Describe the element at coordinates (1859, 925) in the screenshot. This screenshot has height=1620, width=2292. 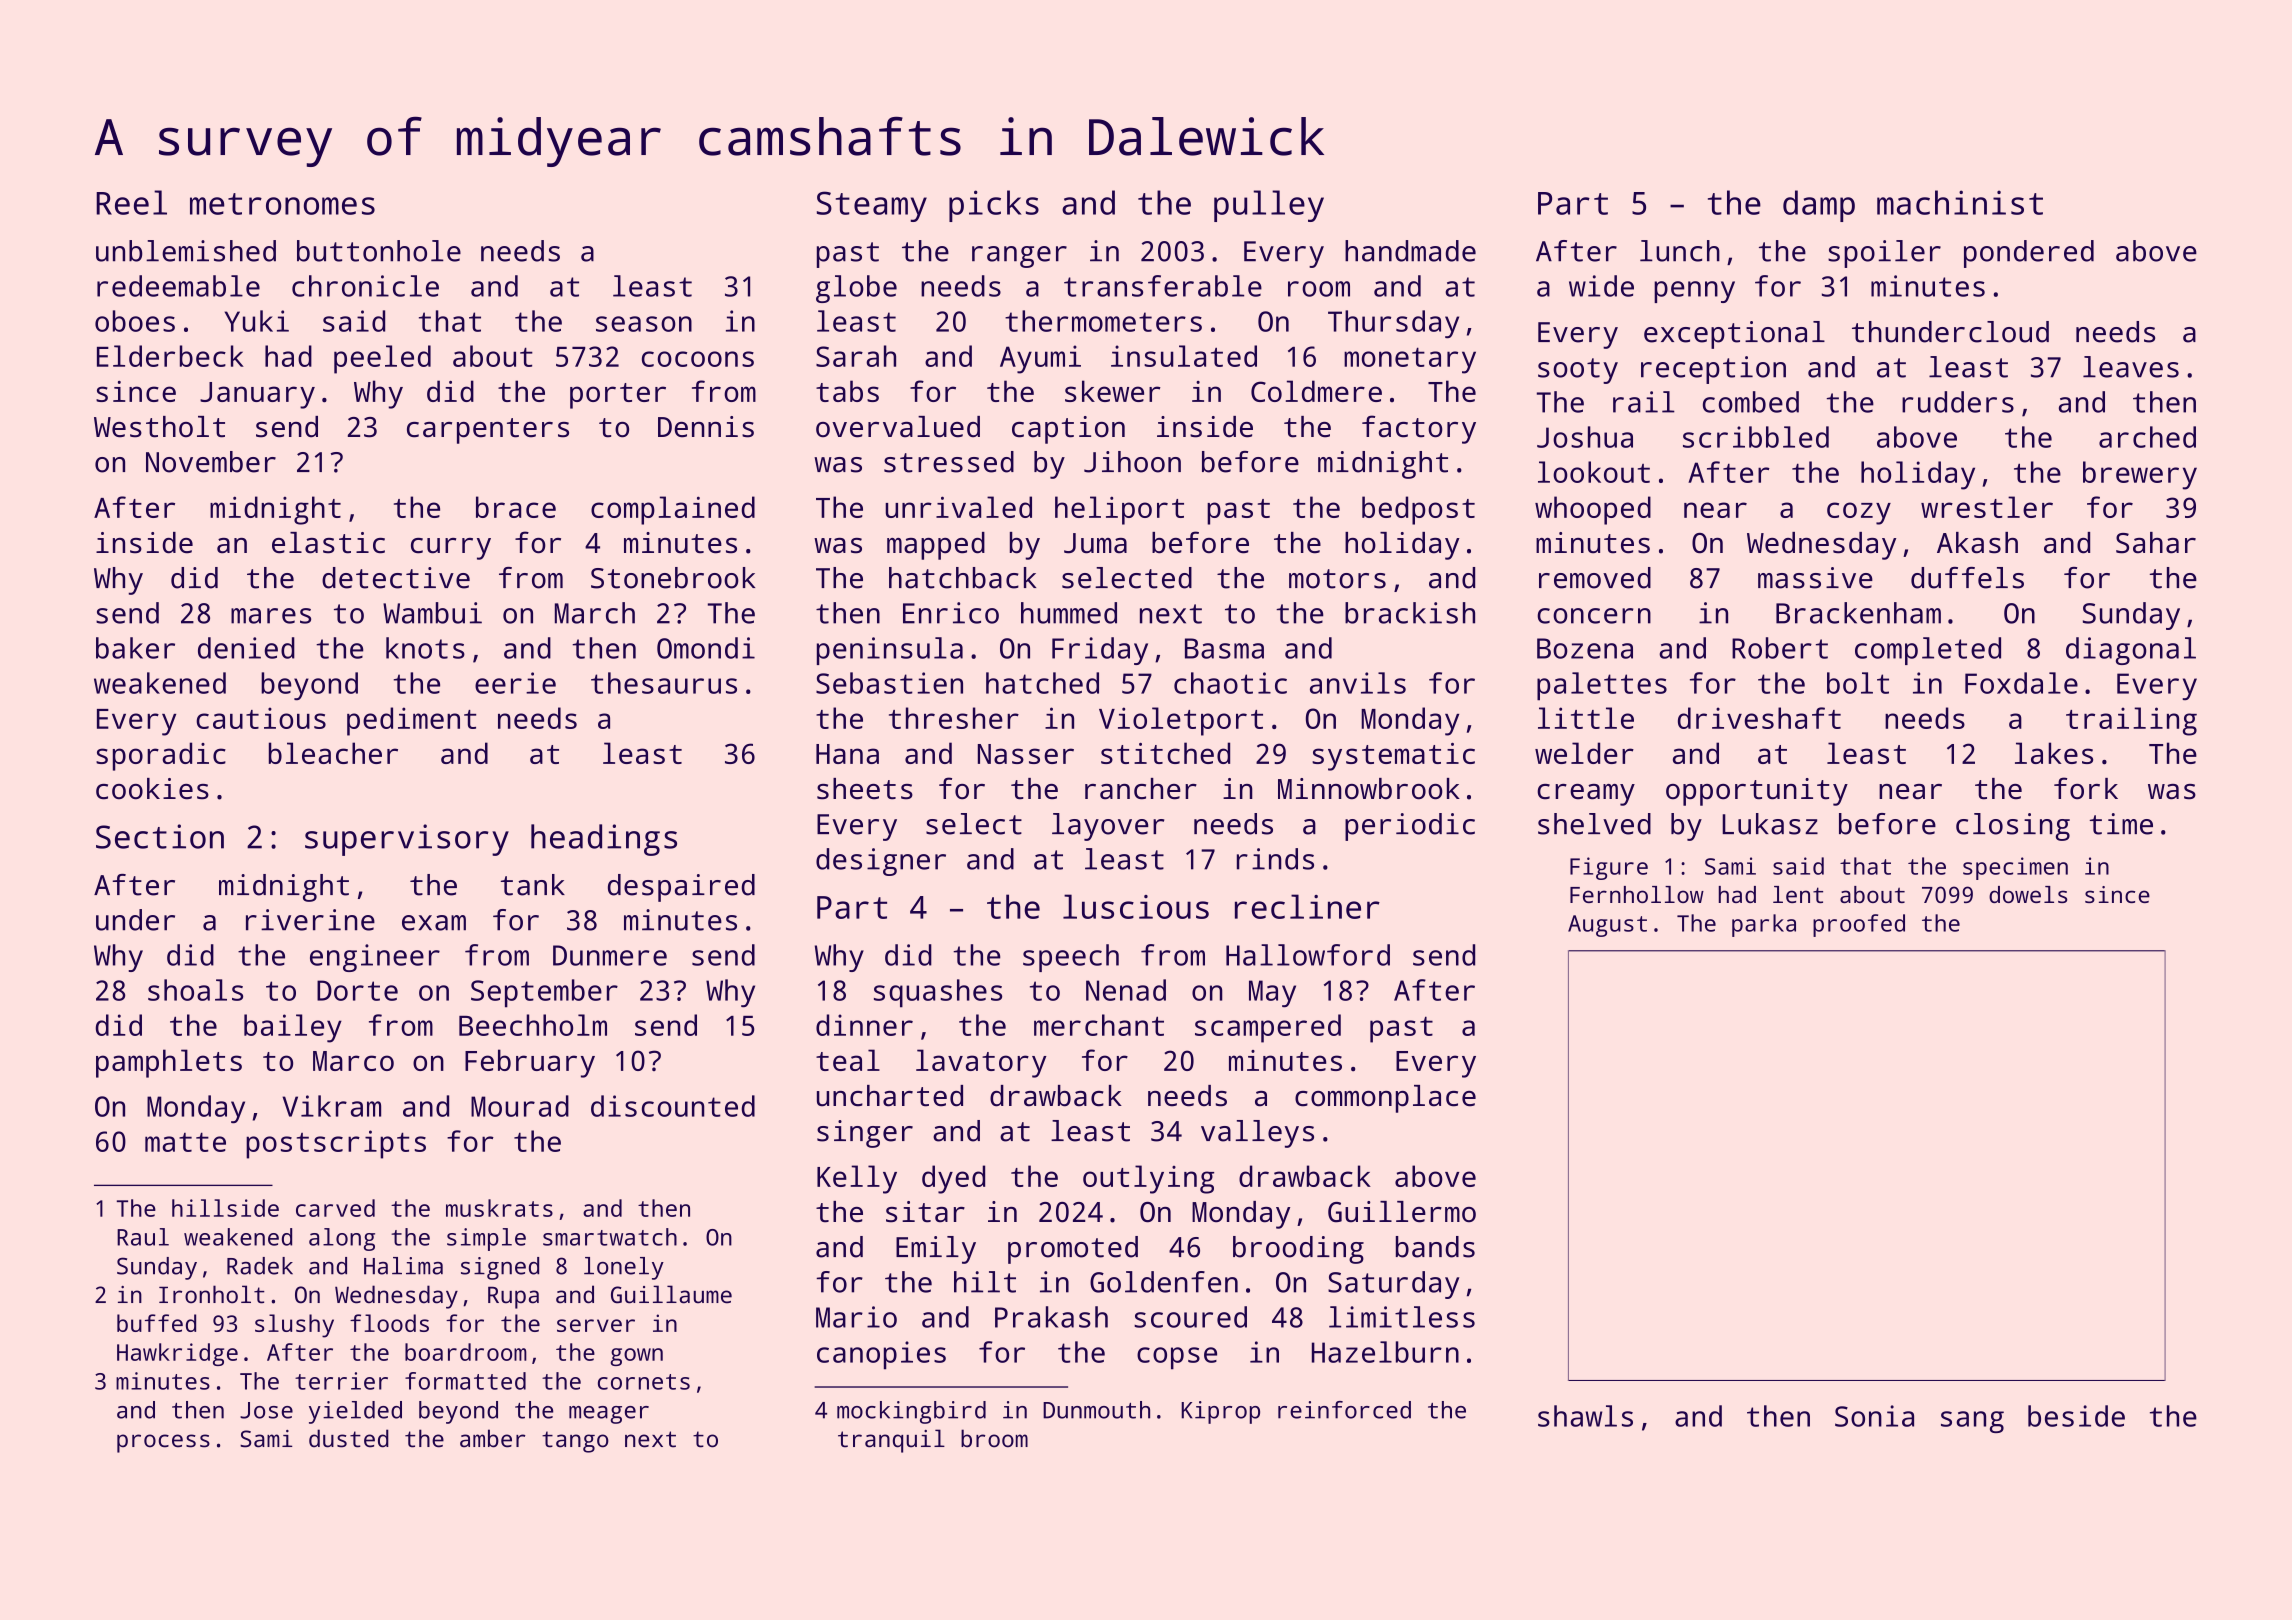
I see `proofed` at that location.
